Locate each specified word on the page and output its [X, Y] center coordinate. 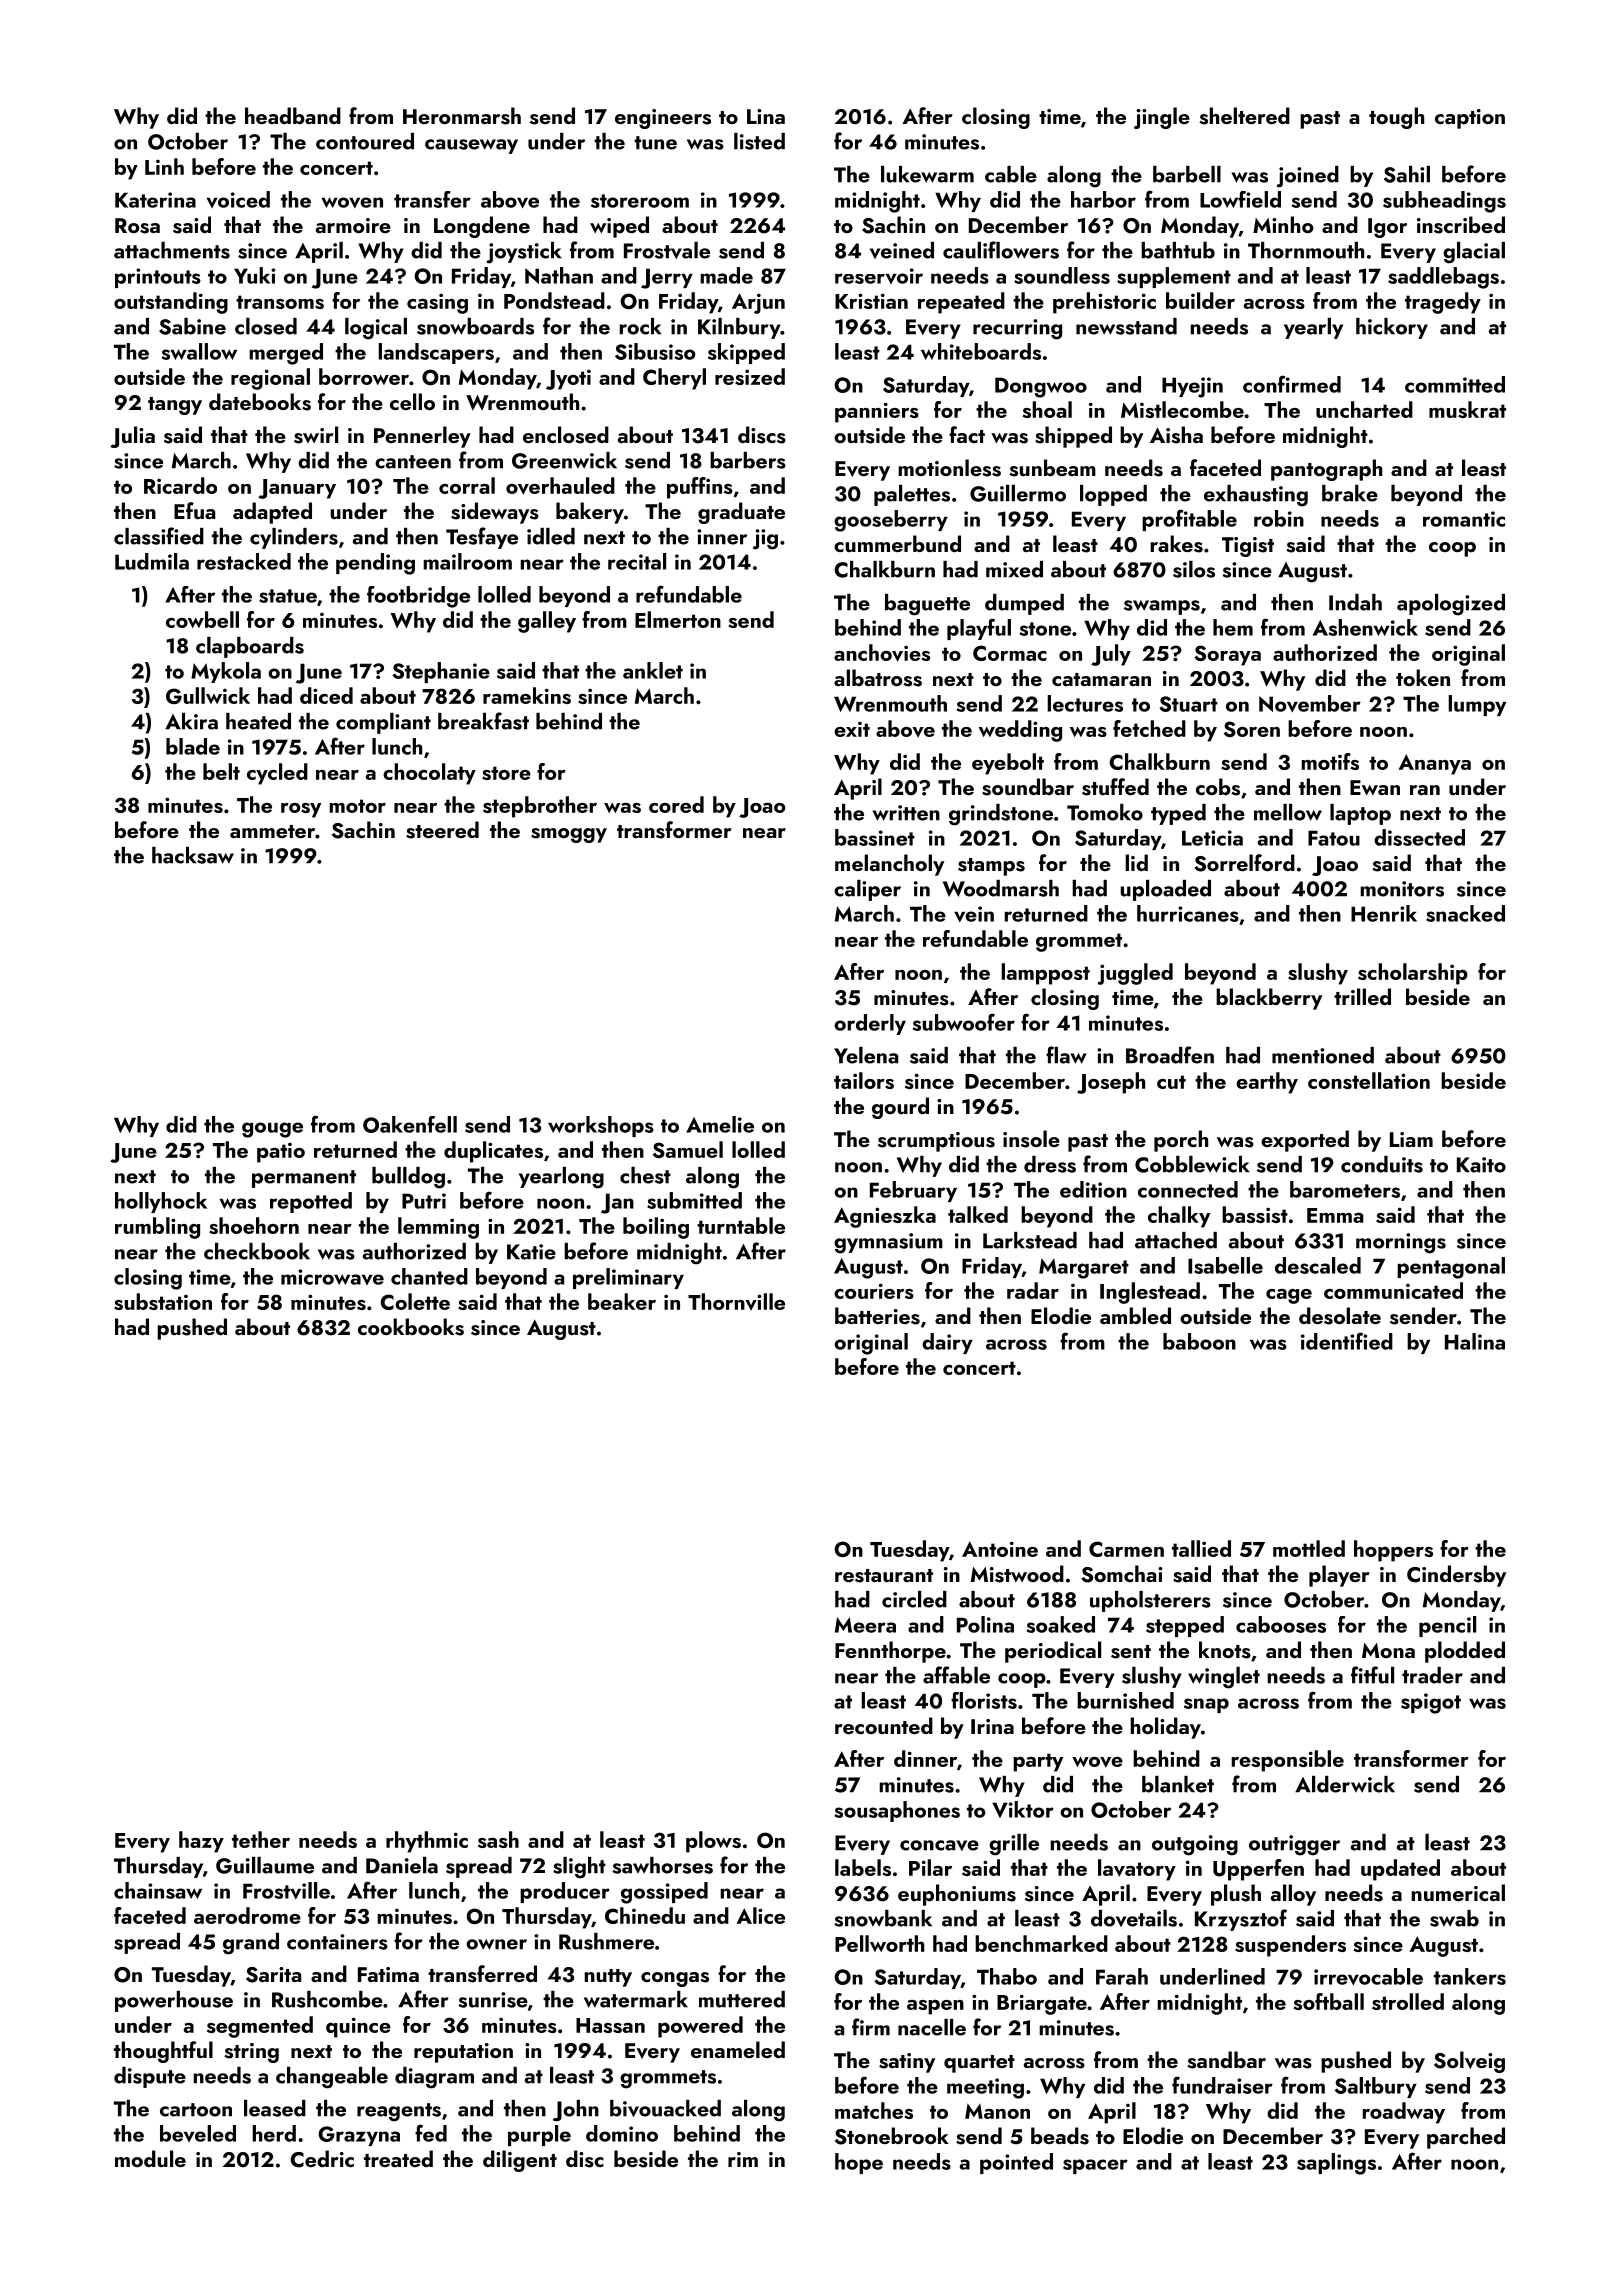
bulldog [408, 1178]
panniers [877, 412]
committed [1455, 384]
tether [261, 1839]
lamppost [1045, 974]
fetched [1149, 728]
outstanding [171, 303]
